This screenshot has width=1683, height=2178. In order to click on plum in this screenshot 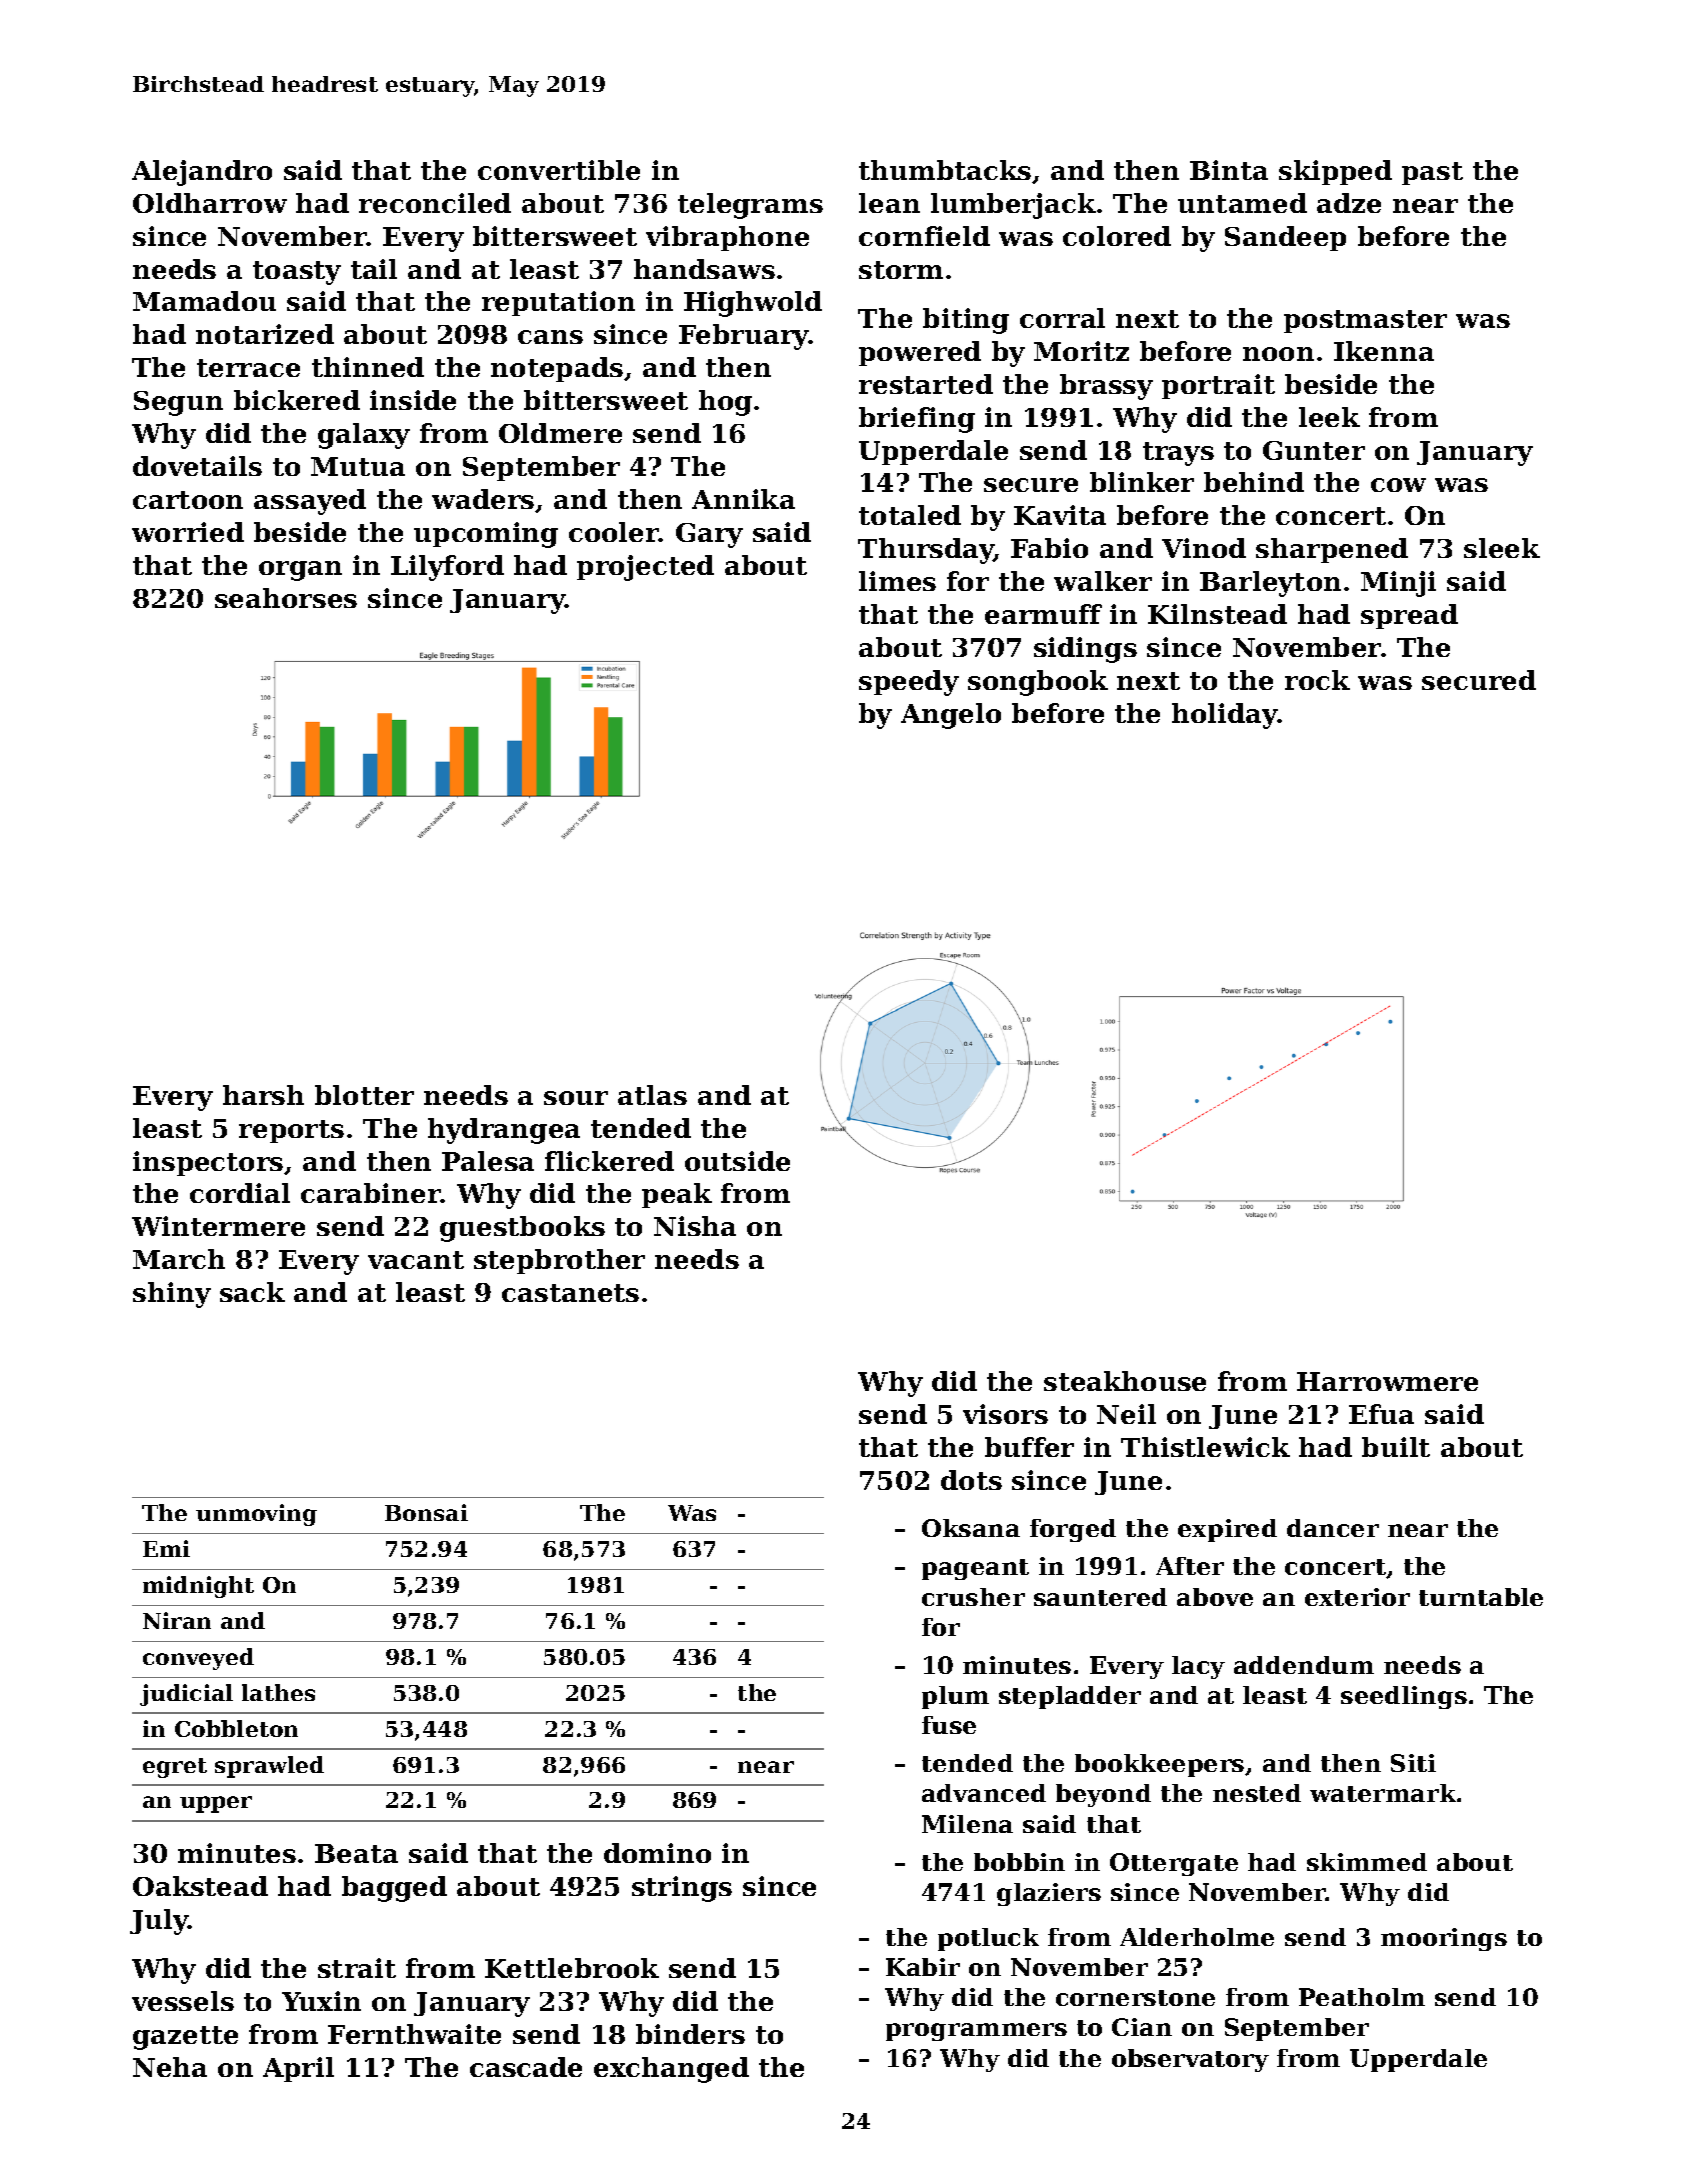, I will do `click(955, 1697)`.
